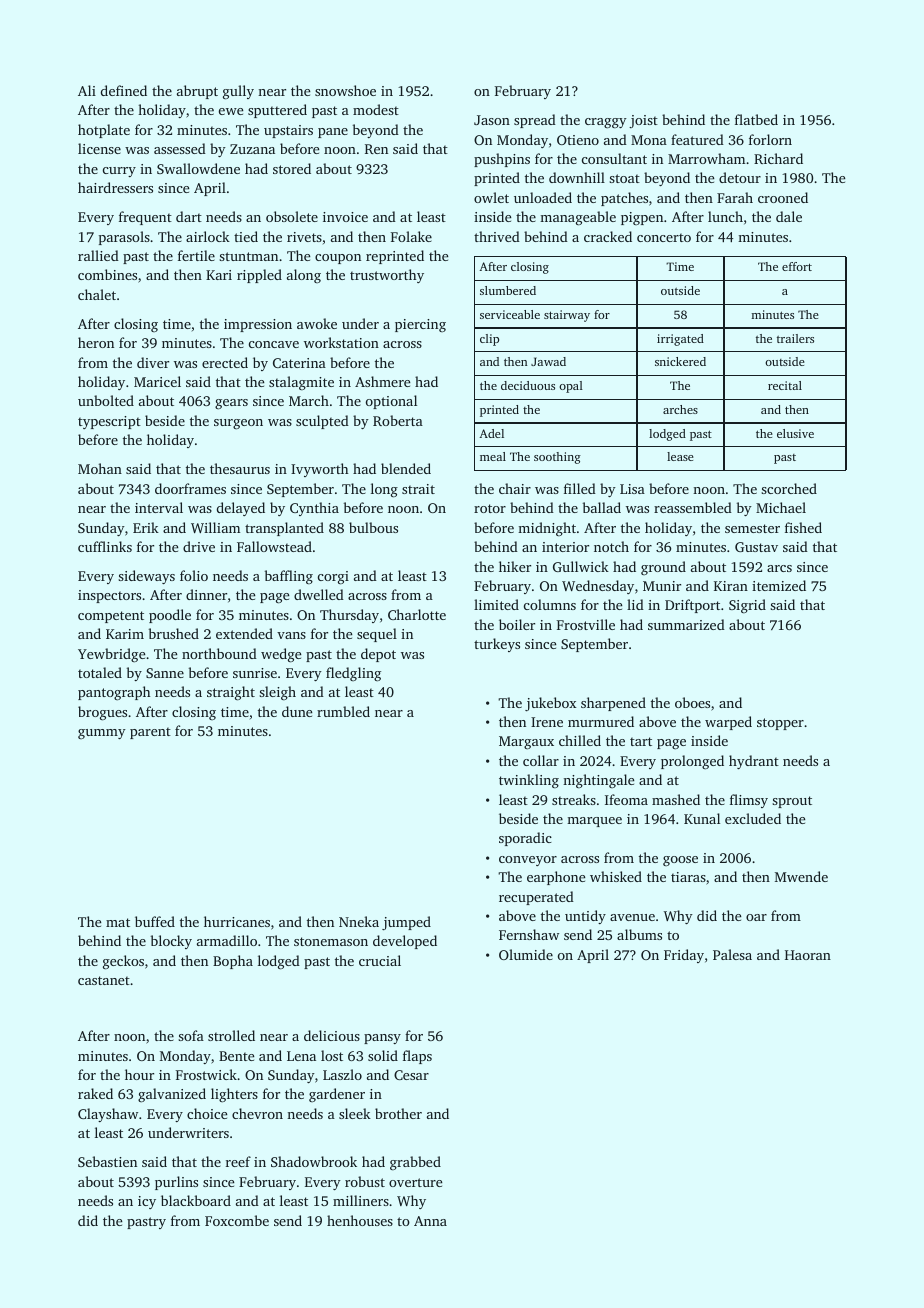 This screenshot has width=924, height=1308. Describe the element at coordinates (535, 121) in the screenshot. I see `spread` at that location.
